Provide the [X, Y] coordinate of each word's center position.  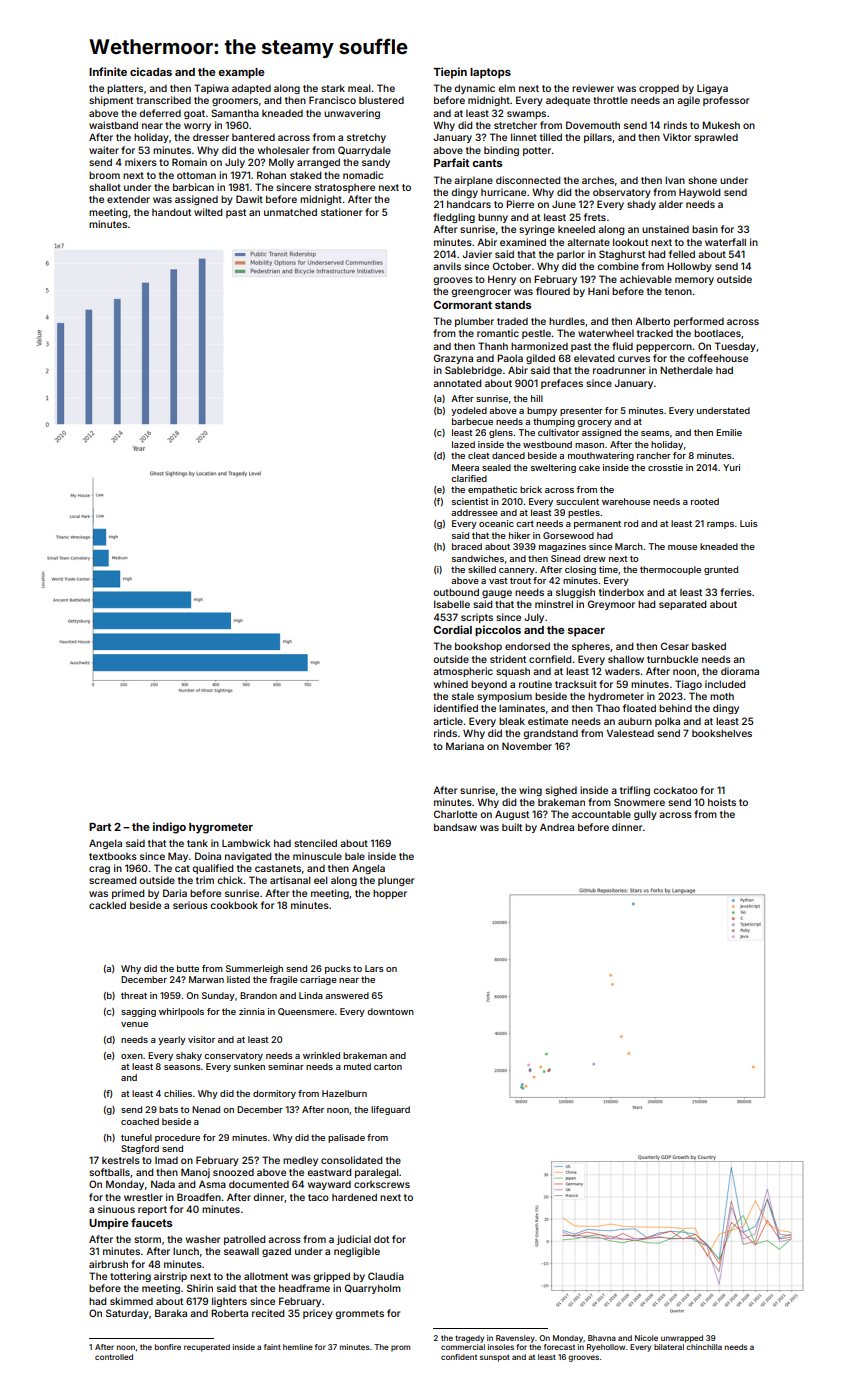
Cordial [453, 629]
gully [645, 815]
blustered [381, 100]
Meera [465, 467]
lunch [186, 1251]
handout [171, 212]
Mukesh [721, 125]
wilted [208, 212]
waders [622, 671]
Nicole [646, 1338]
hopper [390, 894]
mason [589, 445]
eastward [329, 1172]
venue [134, 1024]
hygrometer [221, 828]
